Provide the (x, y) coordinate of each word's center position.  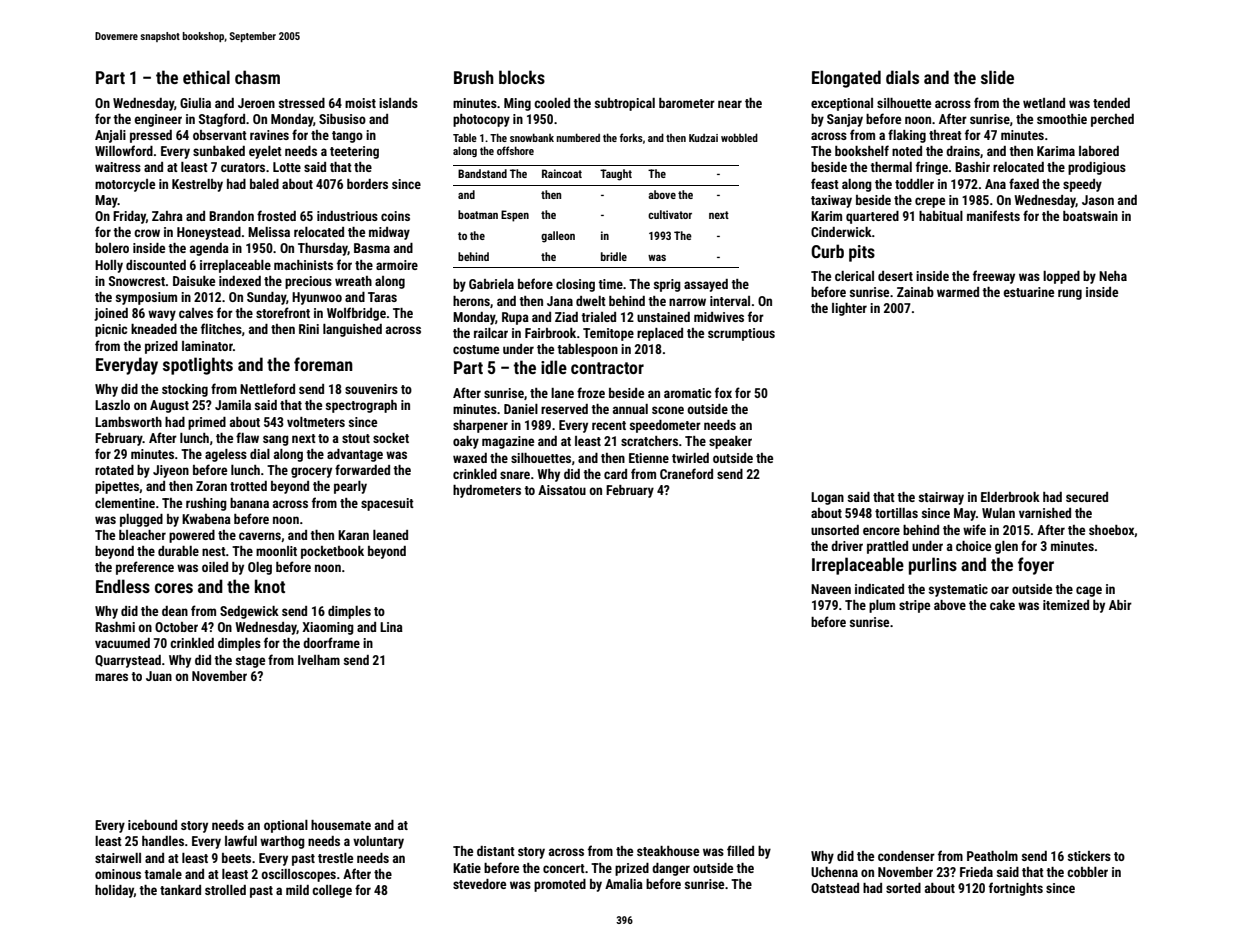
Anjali (110, 136)
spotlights (198, 366)
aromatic (687, 393)
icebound (152, 825)
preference (145, 568)
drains (963, 151)
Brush (474, 77)
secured (1087, 497)
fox (723, 392)
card (615, 474)
